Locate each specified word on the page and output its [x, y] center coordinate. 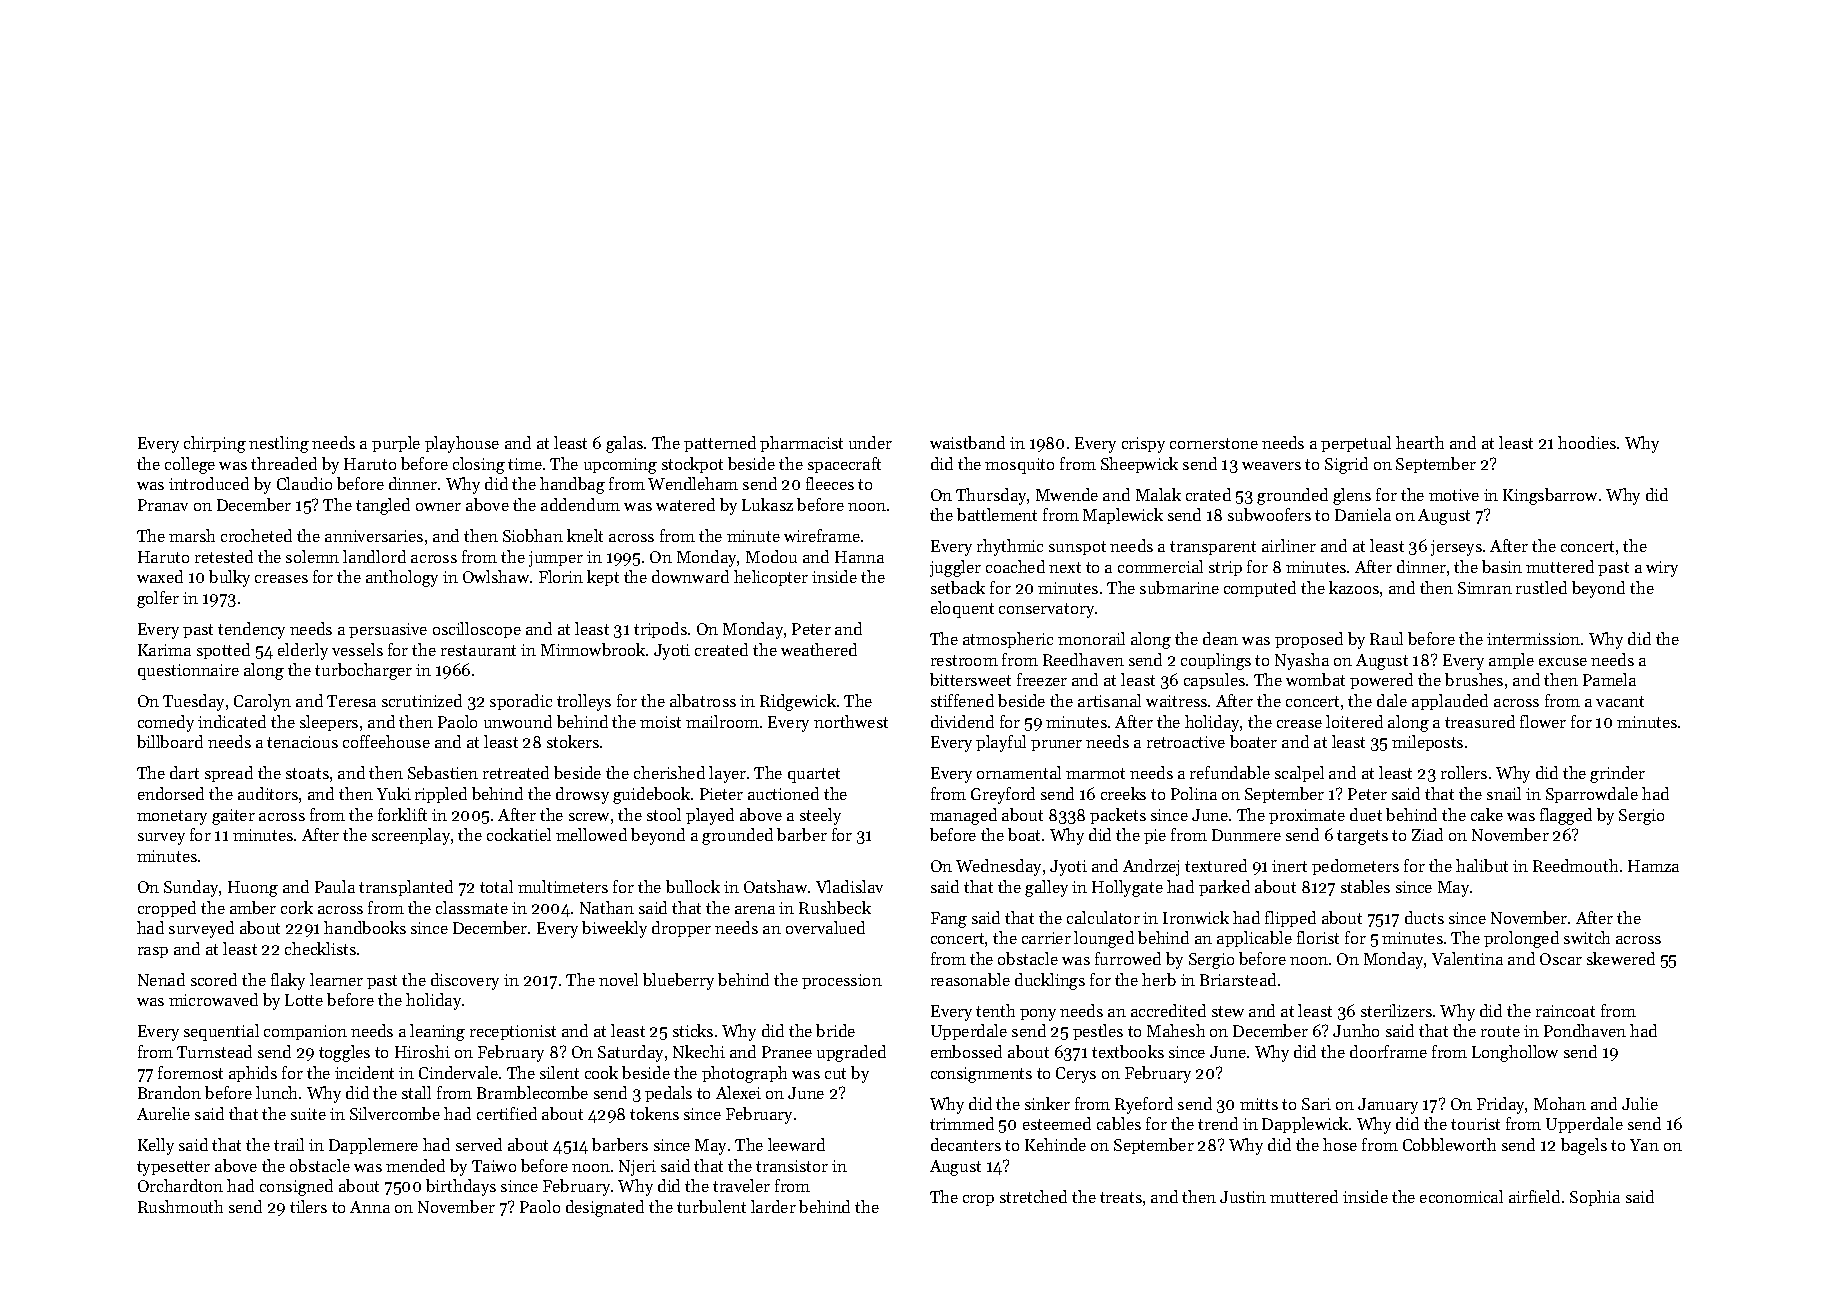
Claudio [304, 483]
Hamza [1653, 866]
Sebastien [443, 772]
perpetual [1356, 444]
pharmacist [801, 444]
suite [308, 1114]
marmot [1095, 773]
